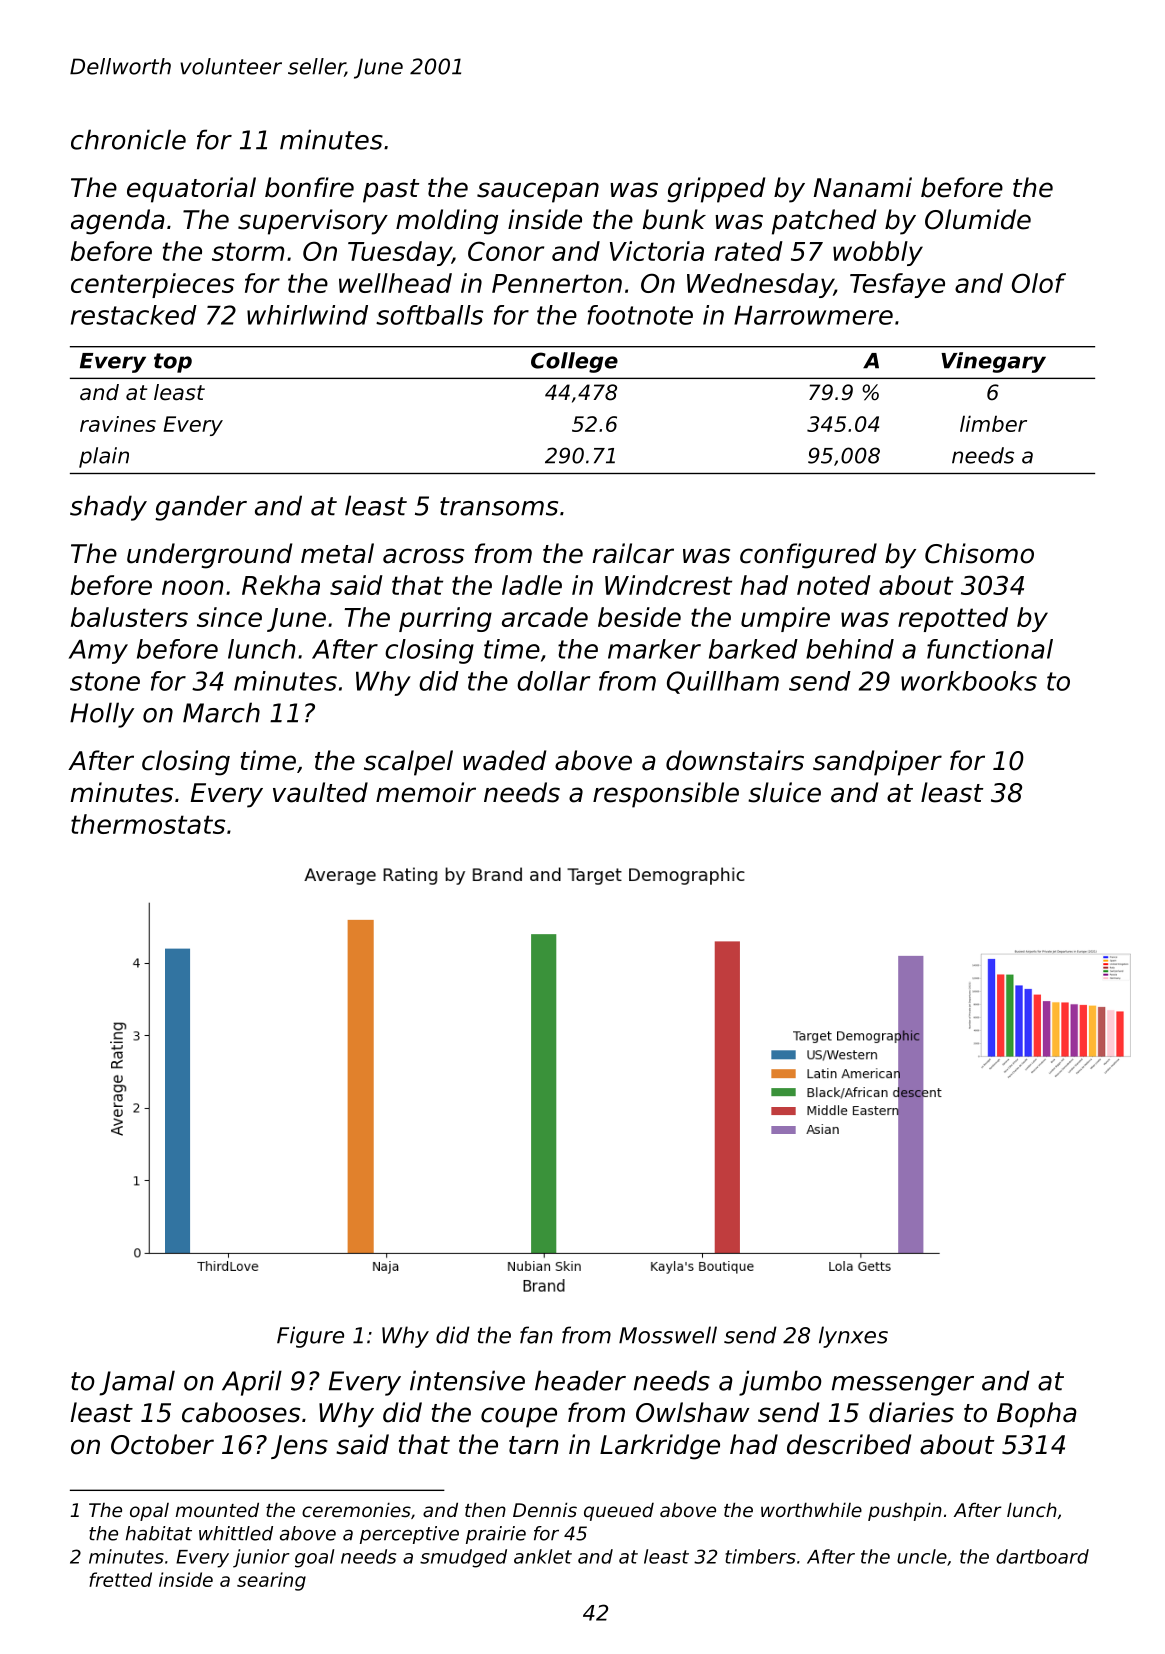 The image size is (1165, 1654). Describe the element at coordinates (120, 1579) in the screenshot. I see `fretted` at that location.
